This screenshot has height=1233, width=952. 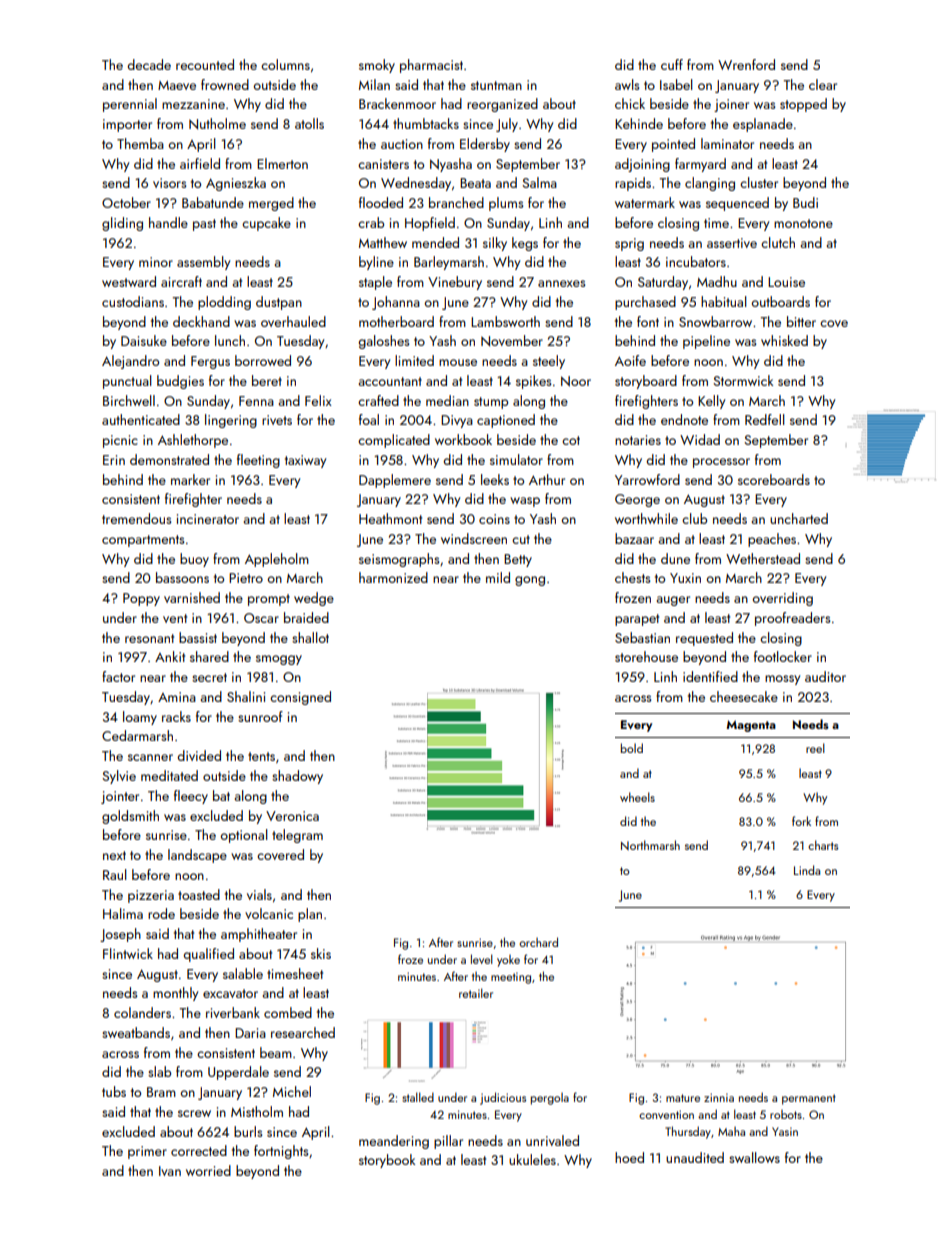 What do you see at coordinates (538, 942) in the screenshot?
I see `orchard` at bounding box center [538, 942].
